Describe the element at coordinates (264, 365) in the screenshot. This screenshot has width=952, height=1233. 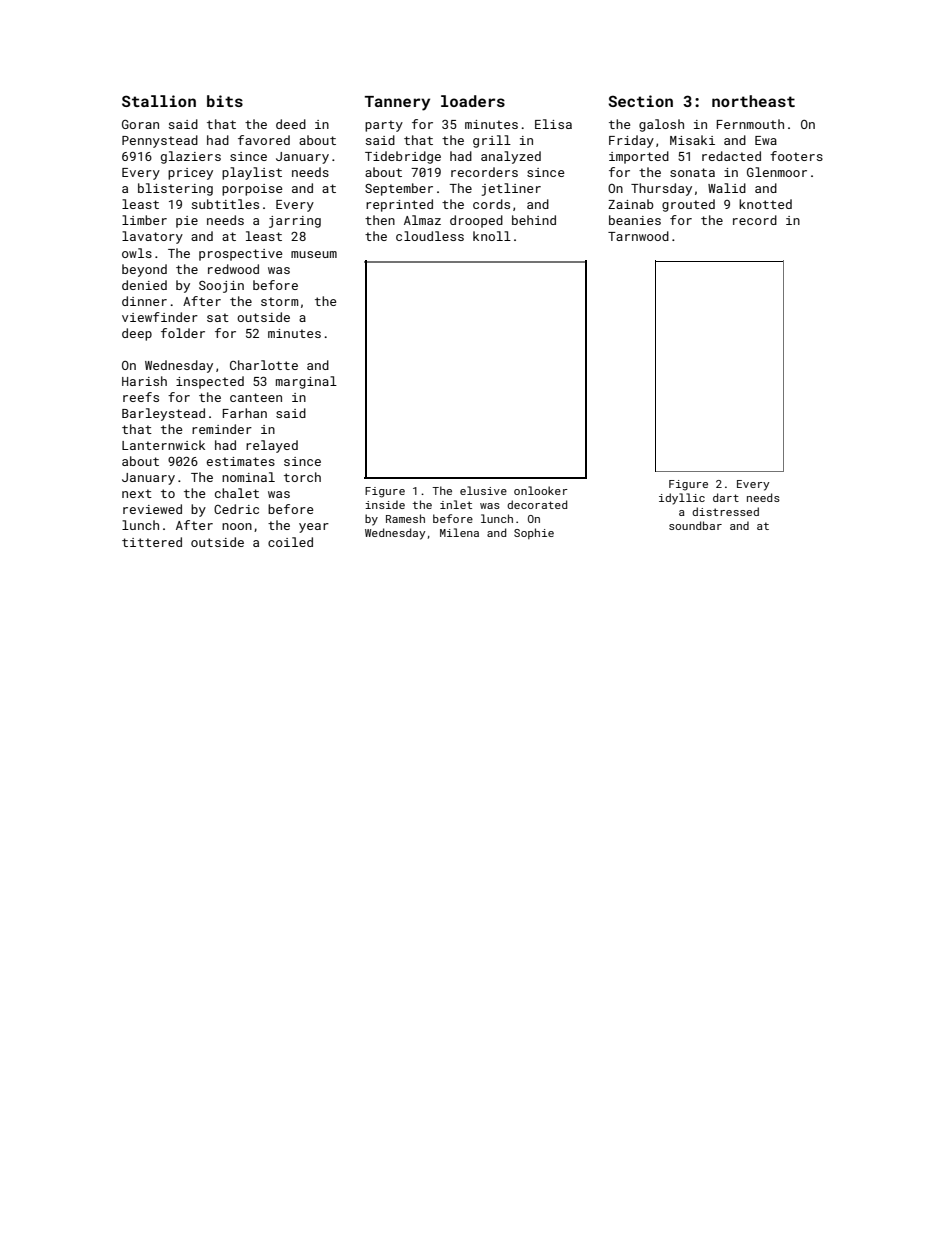
I see `Charlotte` at that location.
